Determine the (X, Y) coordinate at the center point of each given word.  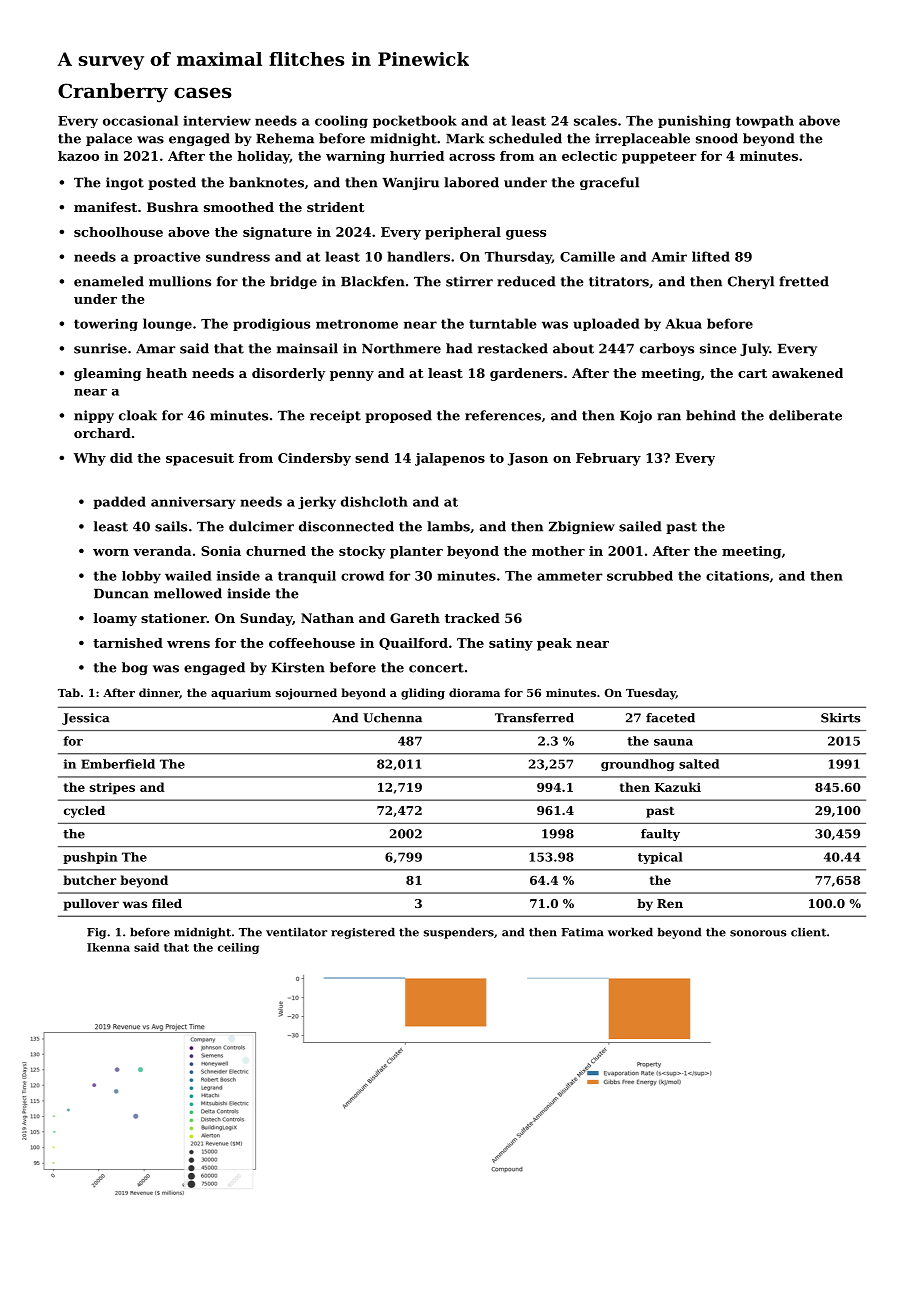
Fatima (582, 932)
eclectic (589, 156)
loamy (115, 619)
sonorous (758, 933)
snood (717, 138)
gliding (423, 694)
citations (737, 576)
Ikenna (108, 947)
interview (217, 120)
